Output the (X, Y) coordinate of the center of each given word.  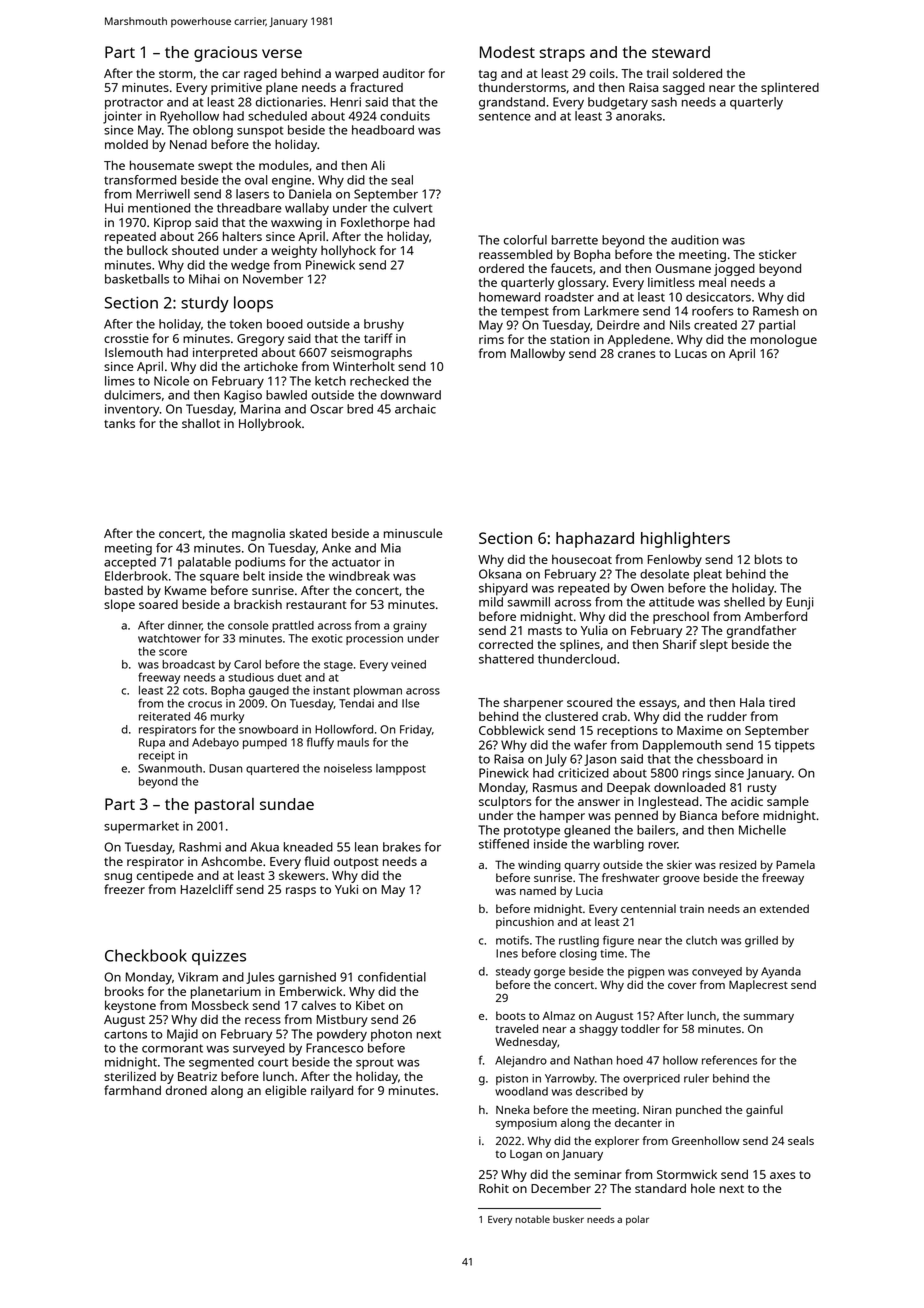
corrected (506, 644)
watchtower (169, 638)
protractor (134, 104)
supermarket (141, 827)
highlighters (685, 540)
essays (658, 705)
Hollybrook (270, 424)
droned (186, 1090)
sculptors (505, 802)
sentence (505, 116)
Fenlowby (675, 560)
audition (695, 240)
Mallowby (538, 354)
